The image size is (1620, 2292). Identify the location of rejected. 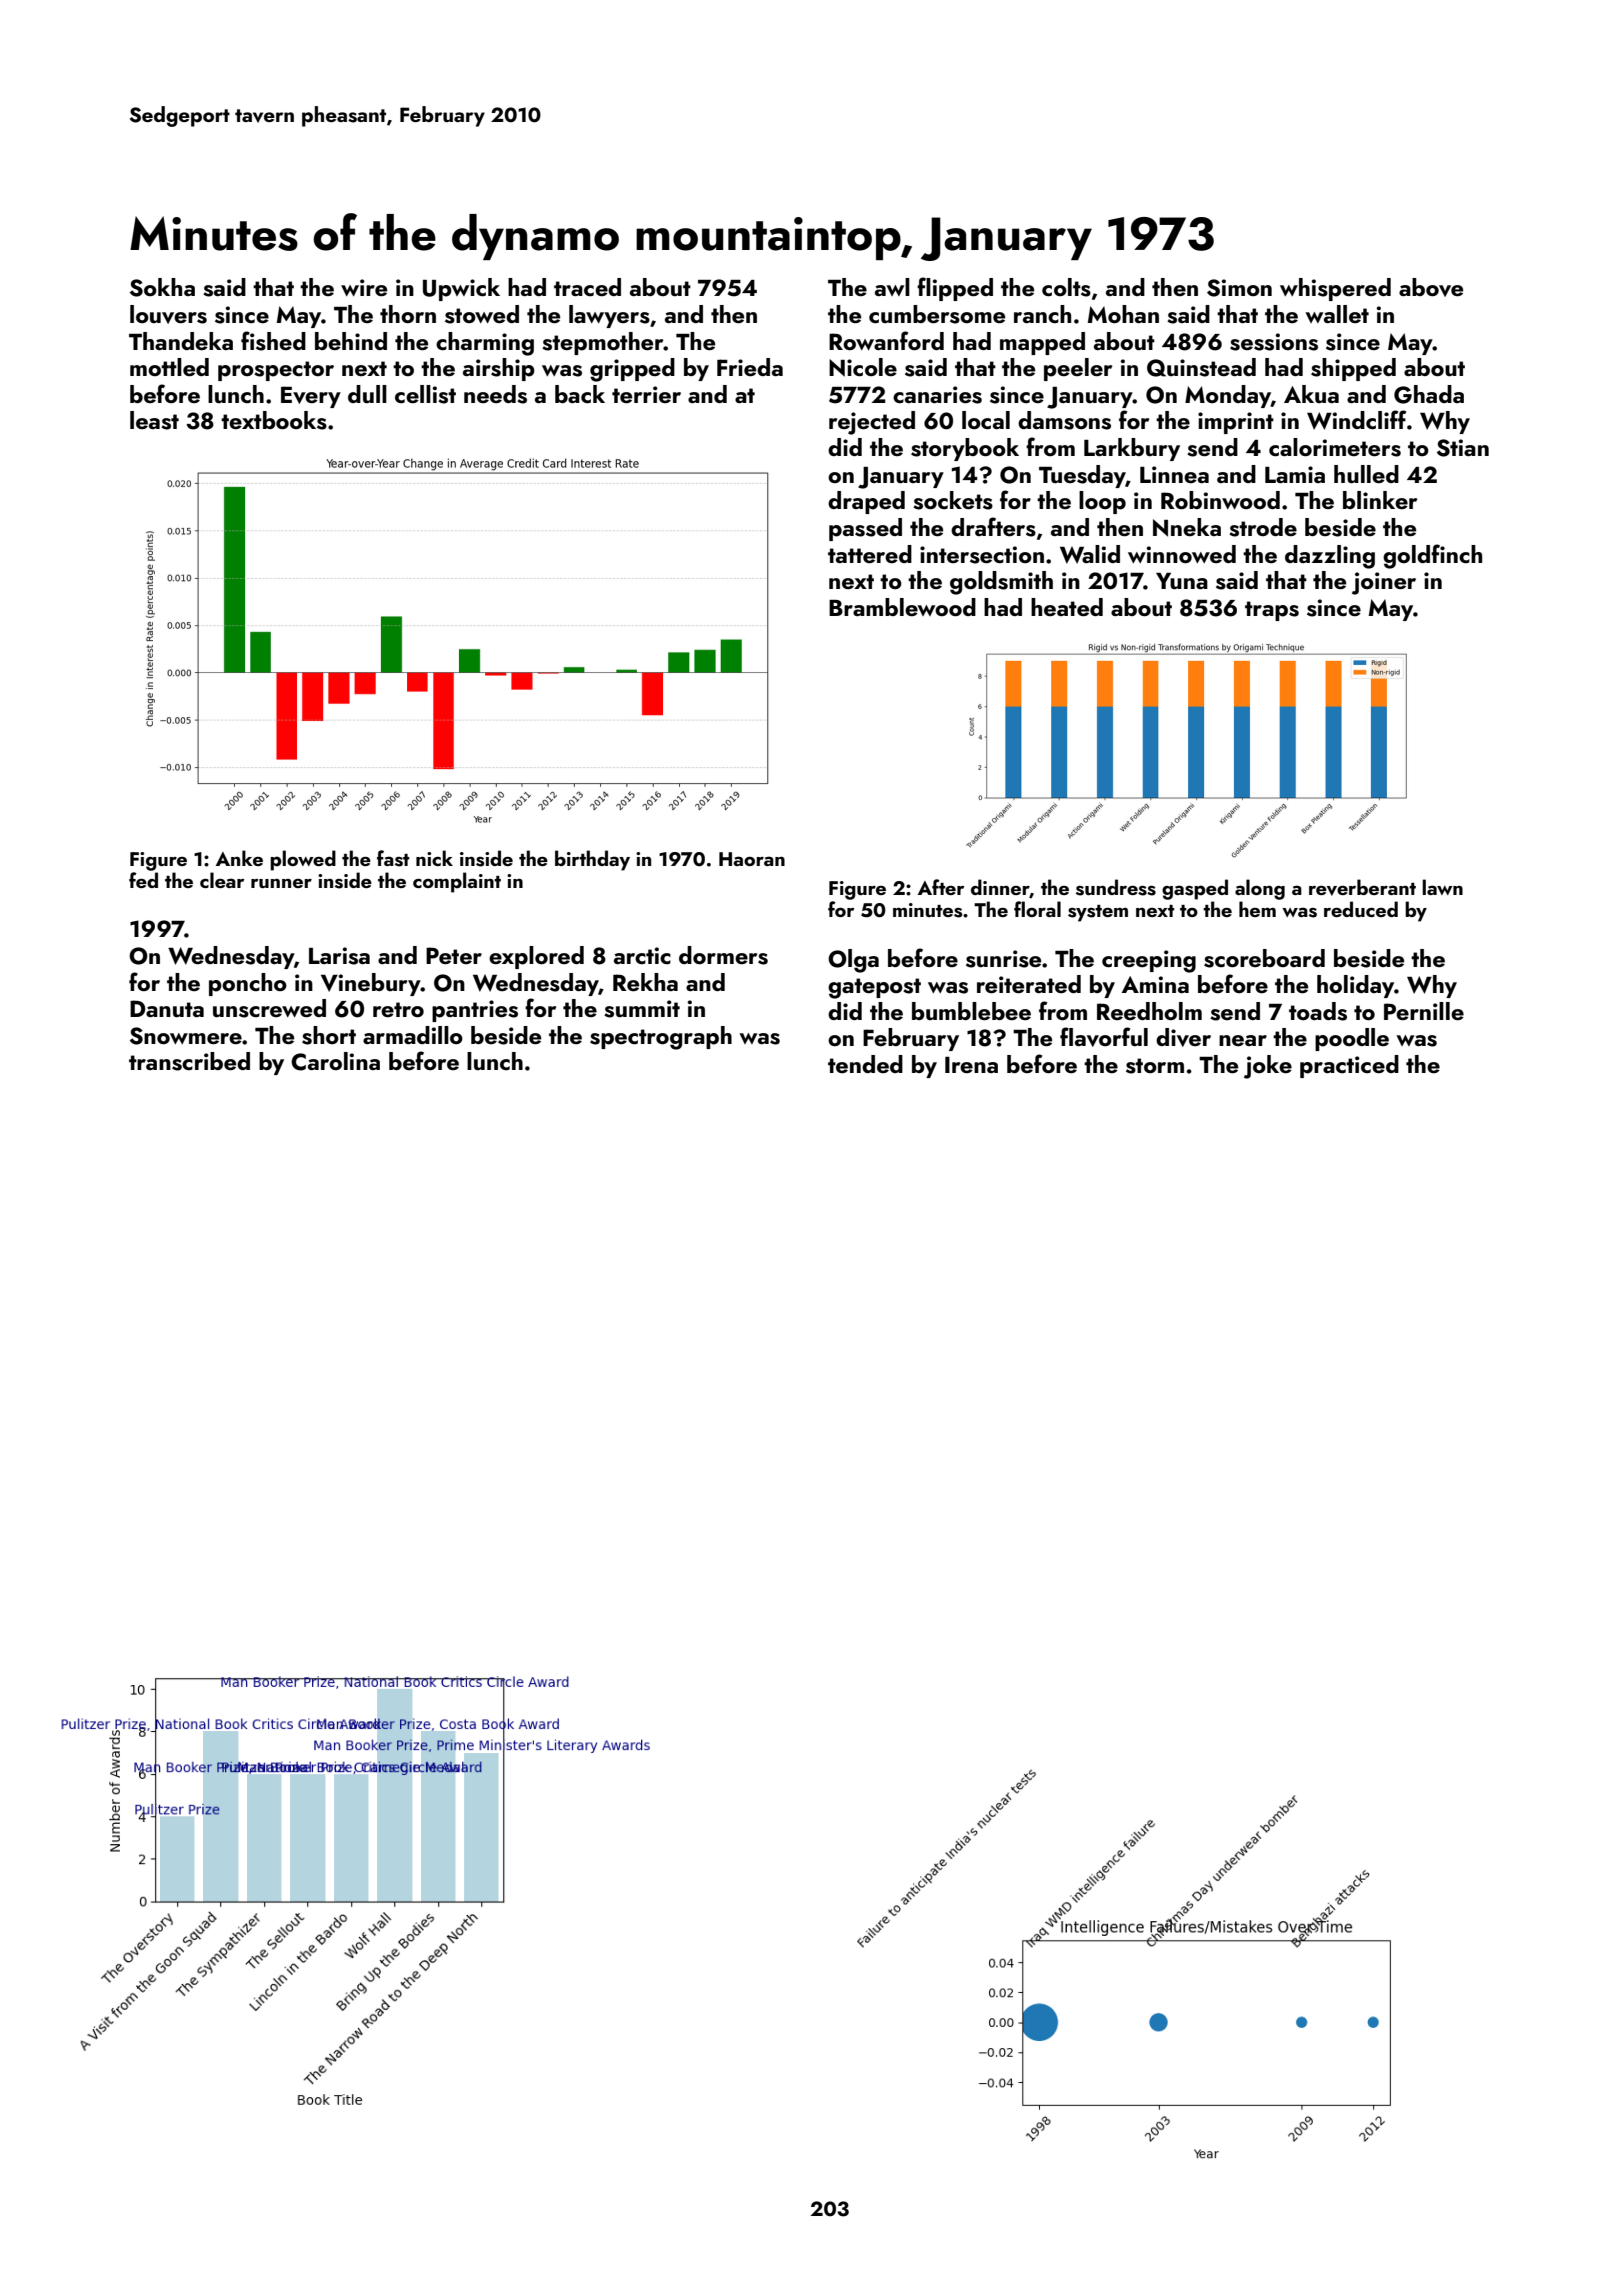
(872, 423).
